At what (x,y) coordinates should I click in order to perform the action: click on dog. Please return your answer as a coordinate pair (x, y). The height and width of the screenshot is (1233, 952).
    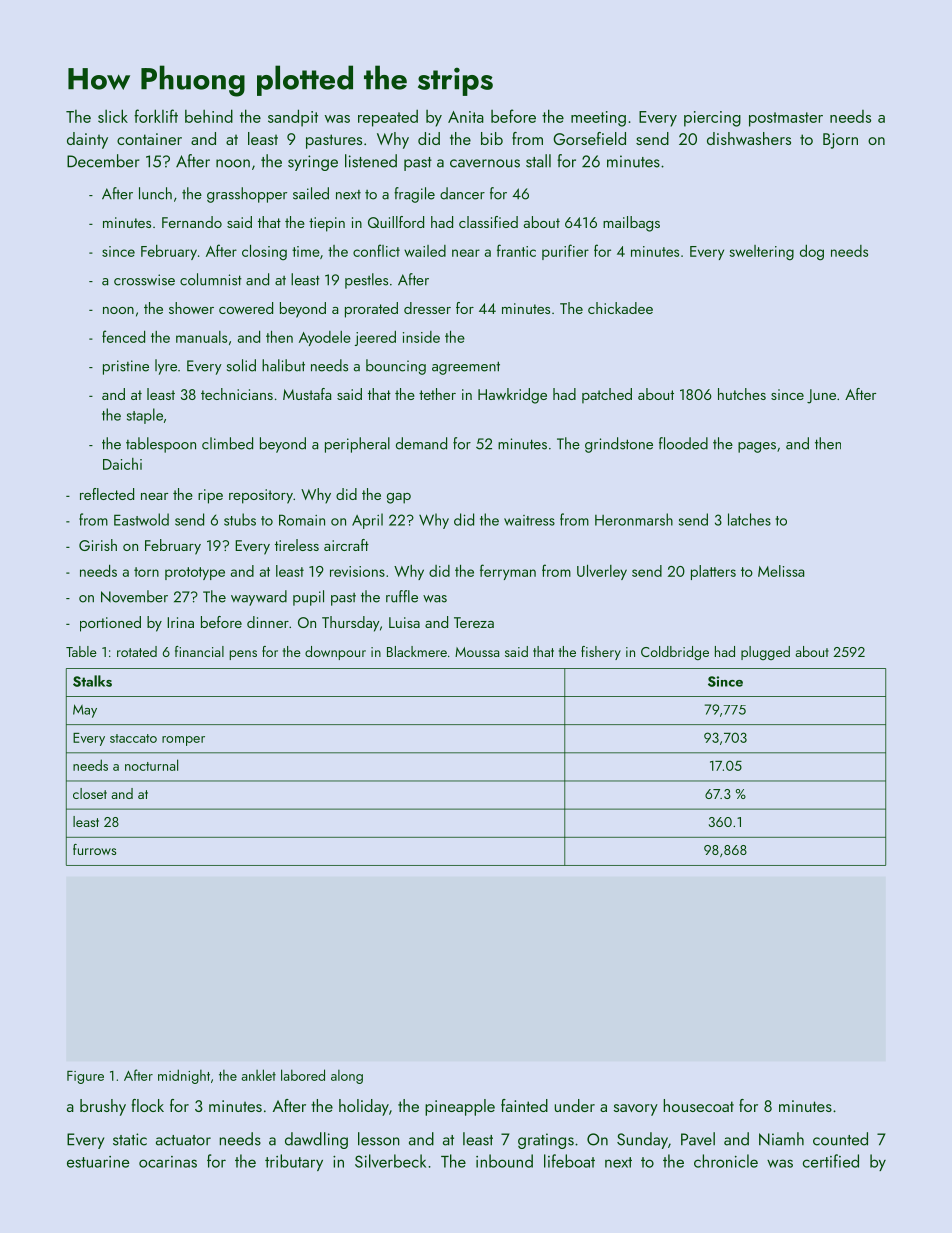
    Looking at the image, I should click on (812, 253).
